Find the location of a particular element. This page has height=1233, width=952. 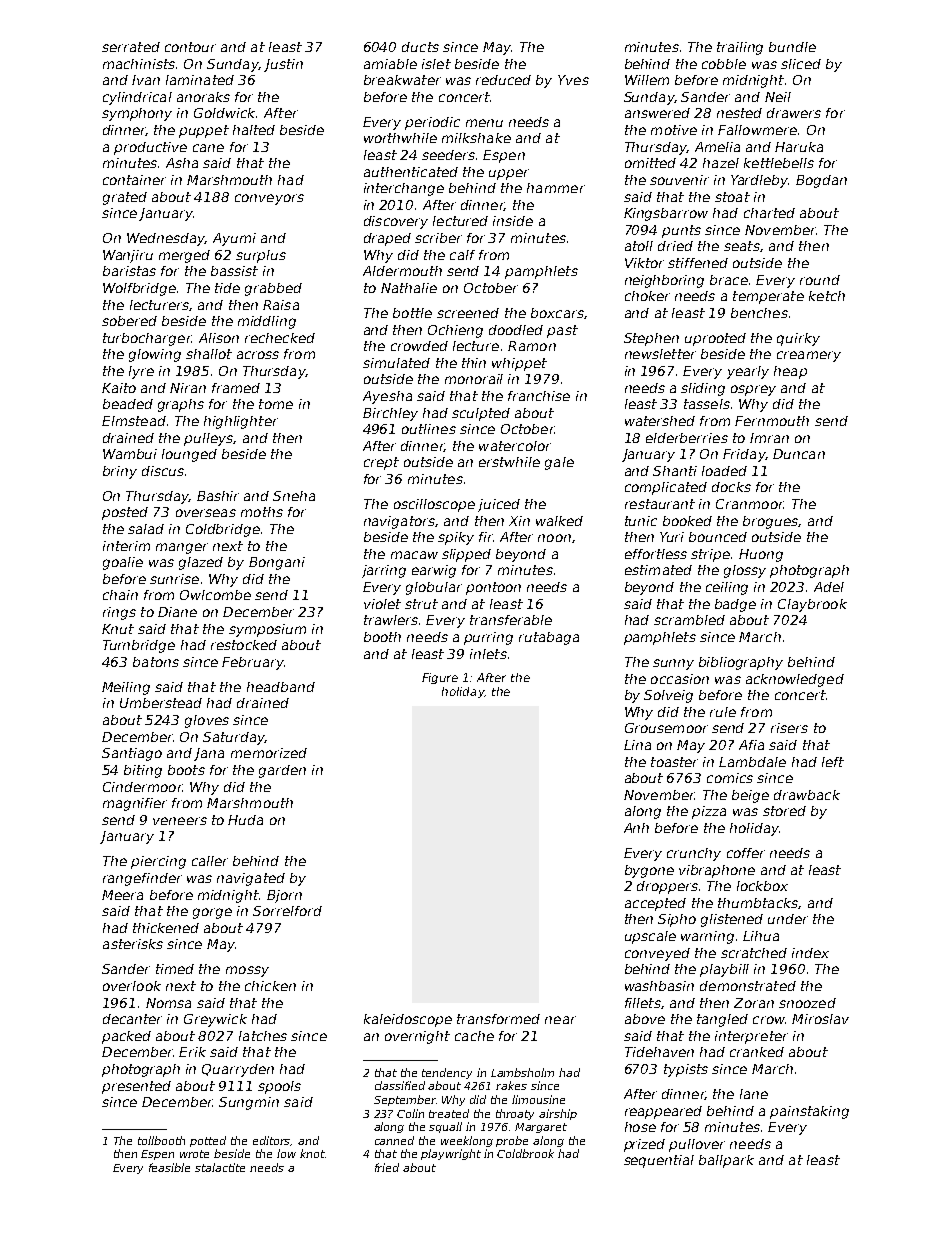

accepted is located at coordinates (655, 904).
